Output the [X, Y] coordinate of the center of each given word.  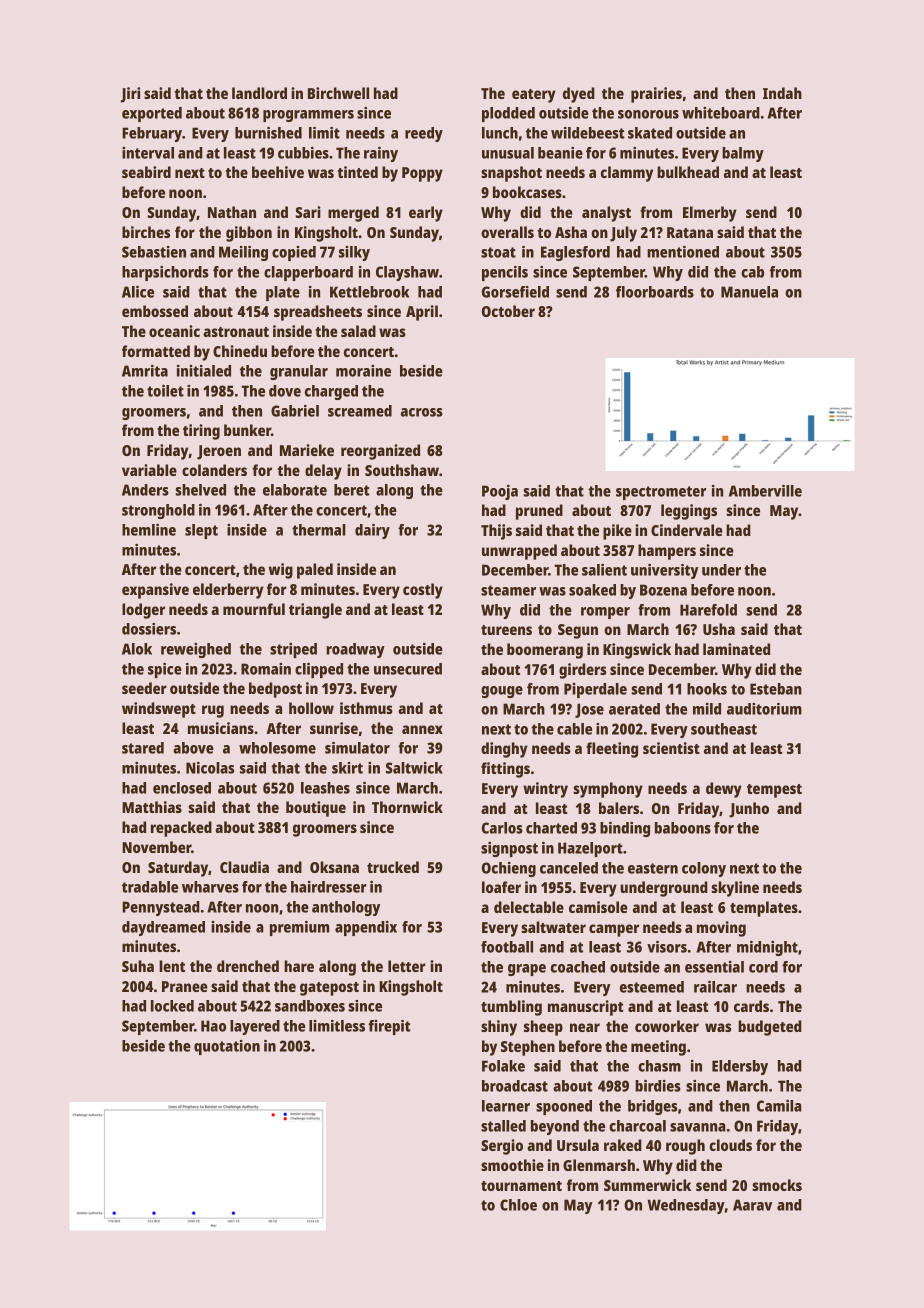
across [422, 412]
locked [172, 1006]
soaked [592, 590]
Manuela [749, 292]
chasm [659, 1066]
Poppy [422, 174]
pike [617, 532]
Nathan [232, 212]
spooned [564, 1107]
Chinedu [240, 351]
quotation [227, 1047]
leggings [689, 512]
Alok [137, 649]
